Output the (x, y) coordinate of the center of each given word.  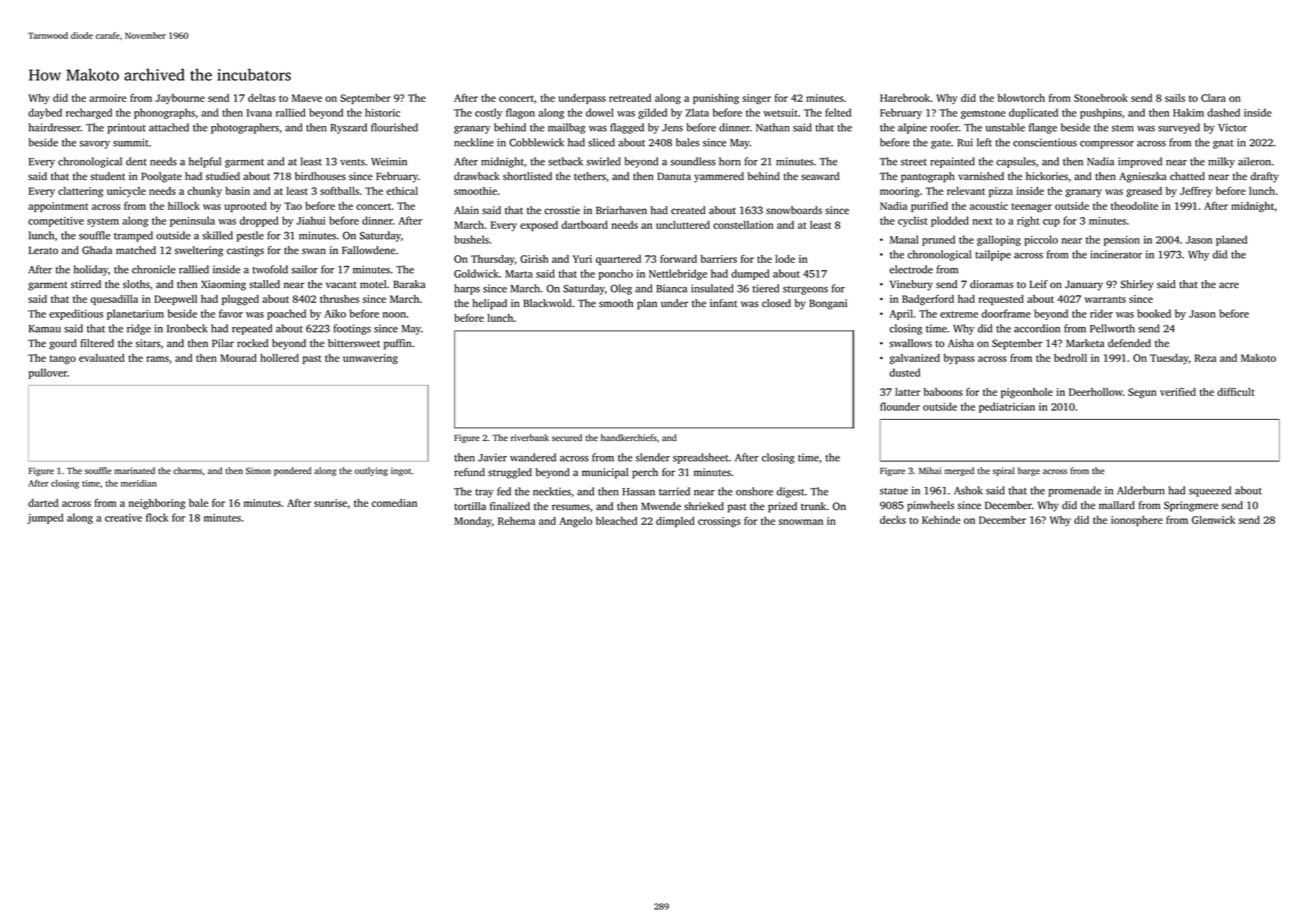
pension (1122, 241)
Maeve (307, 98)
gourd (63, 344)
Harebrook (905, 98)
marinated (135, 470)
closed (776, 303)
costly (488, 113)
